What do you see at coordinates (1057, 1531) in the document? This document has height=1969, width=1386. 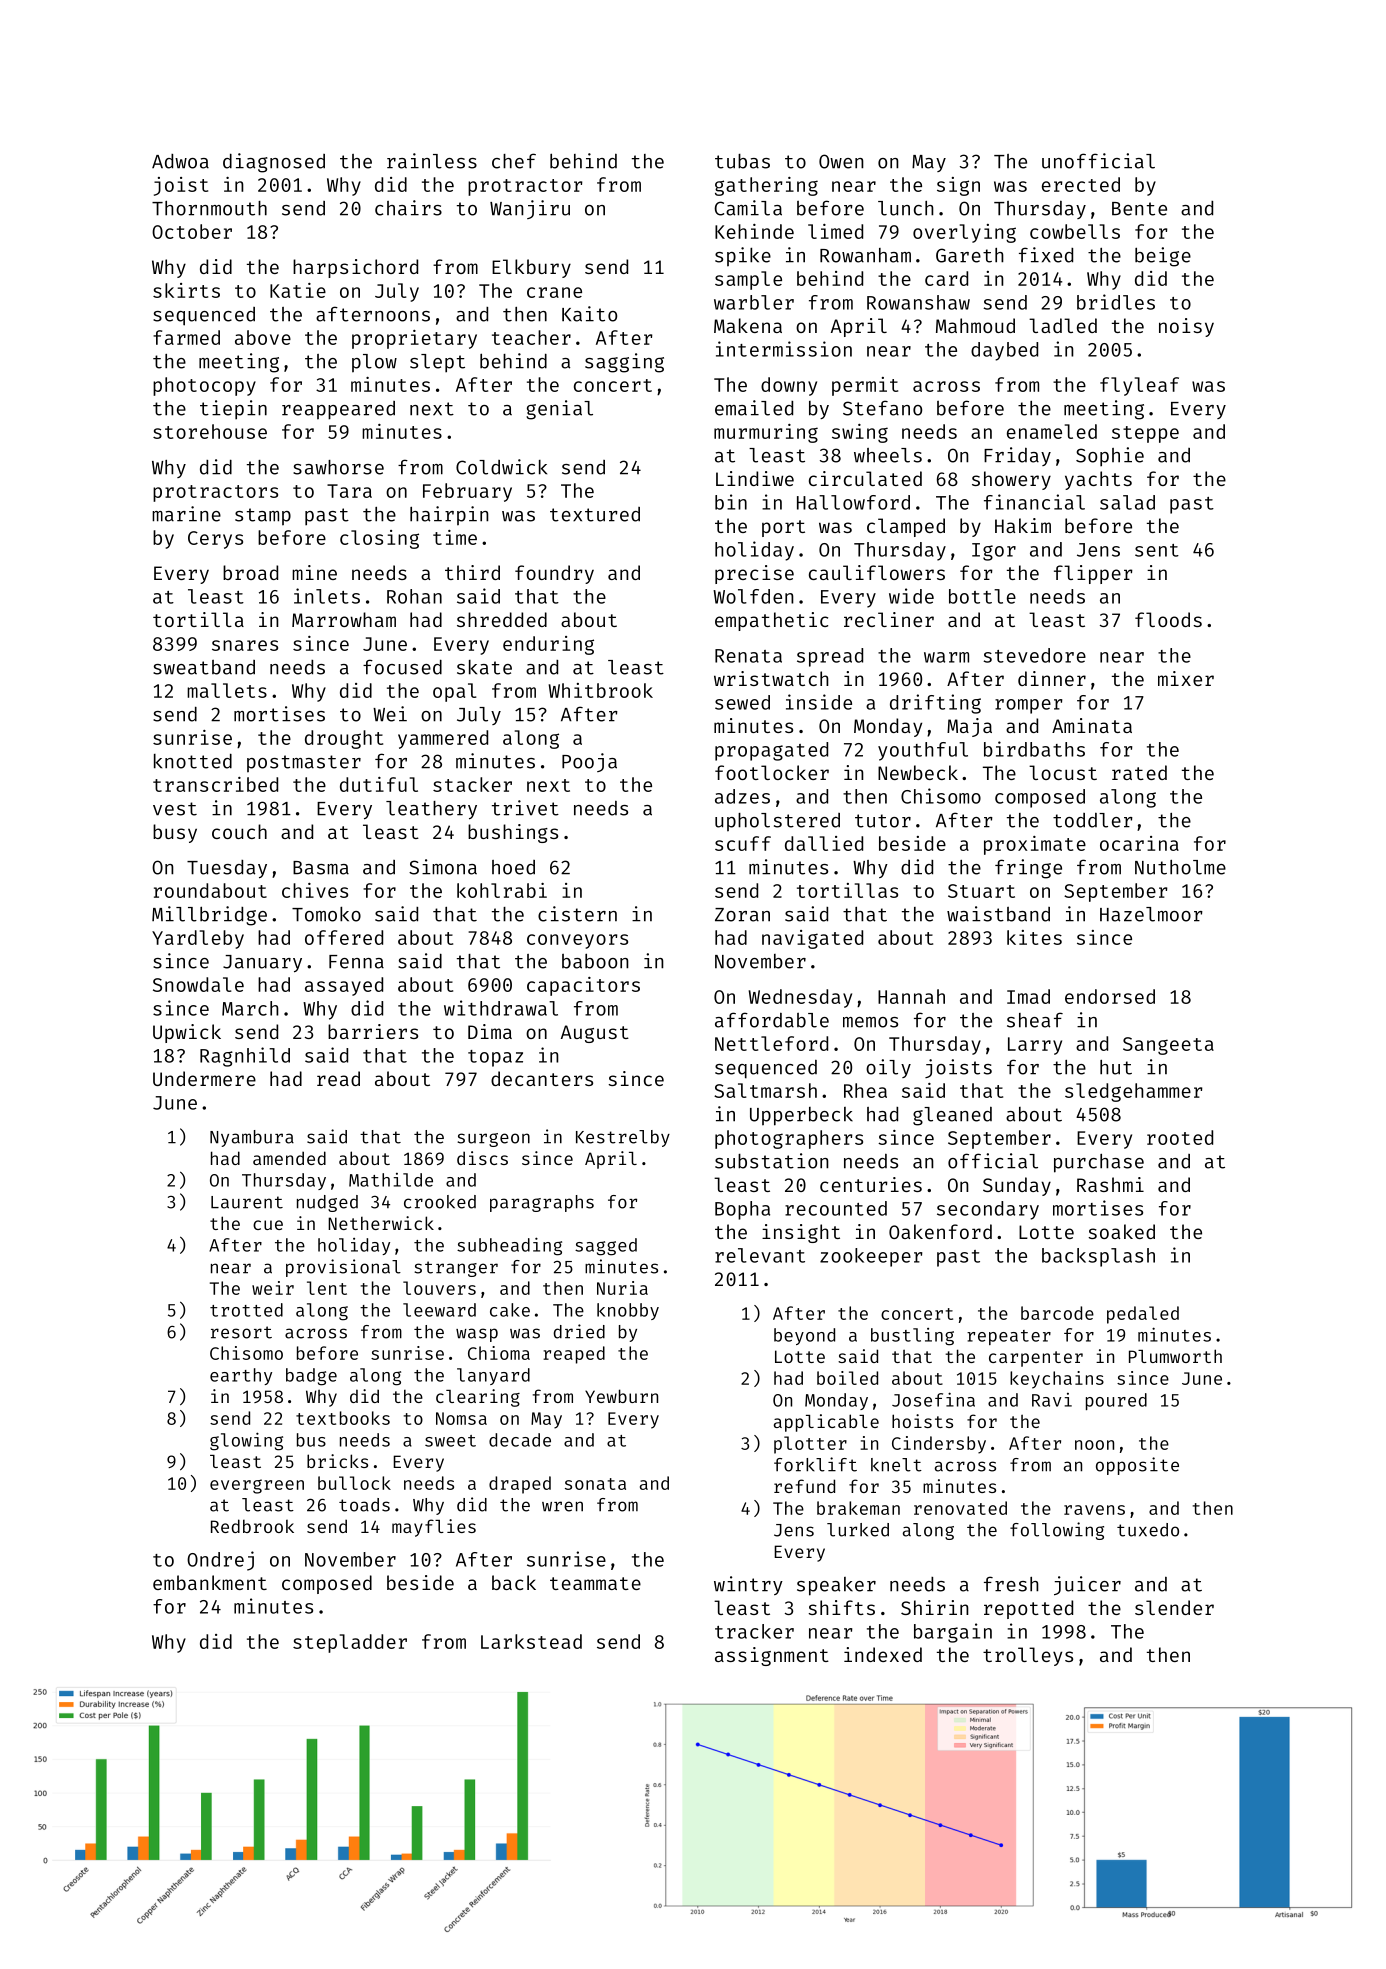 I see `following` at bounding box center [1057, 1531].
